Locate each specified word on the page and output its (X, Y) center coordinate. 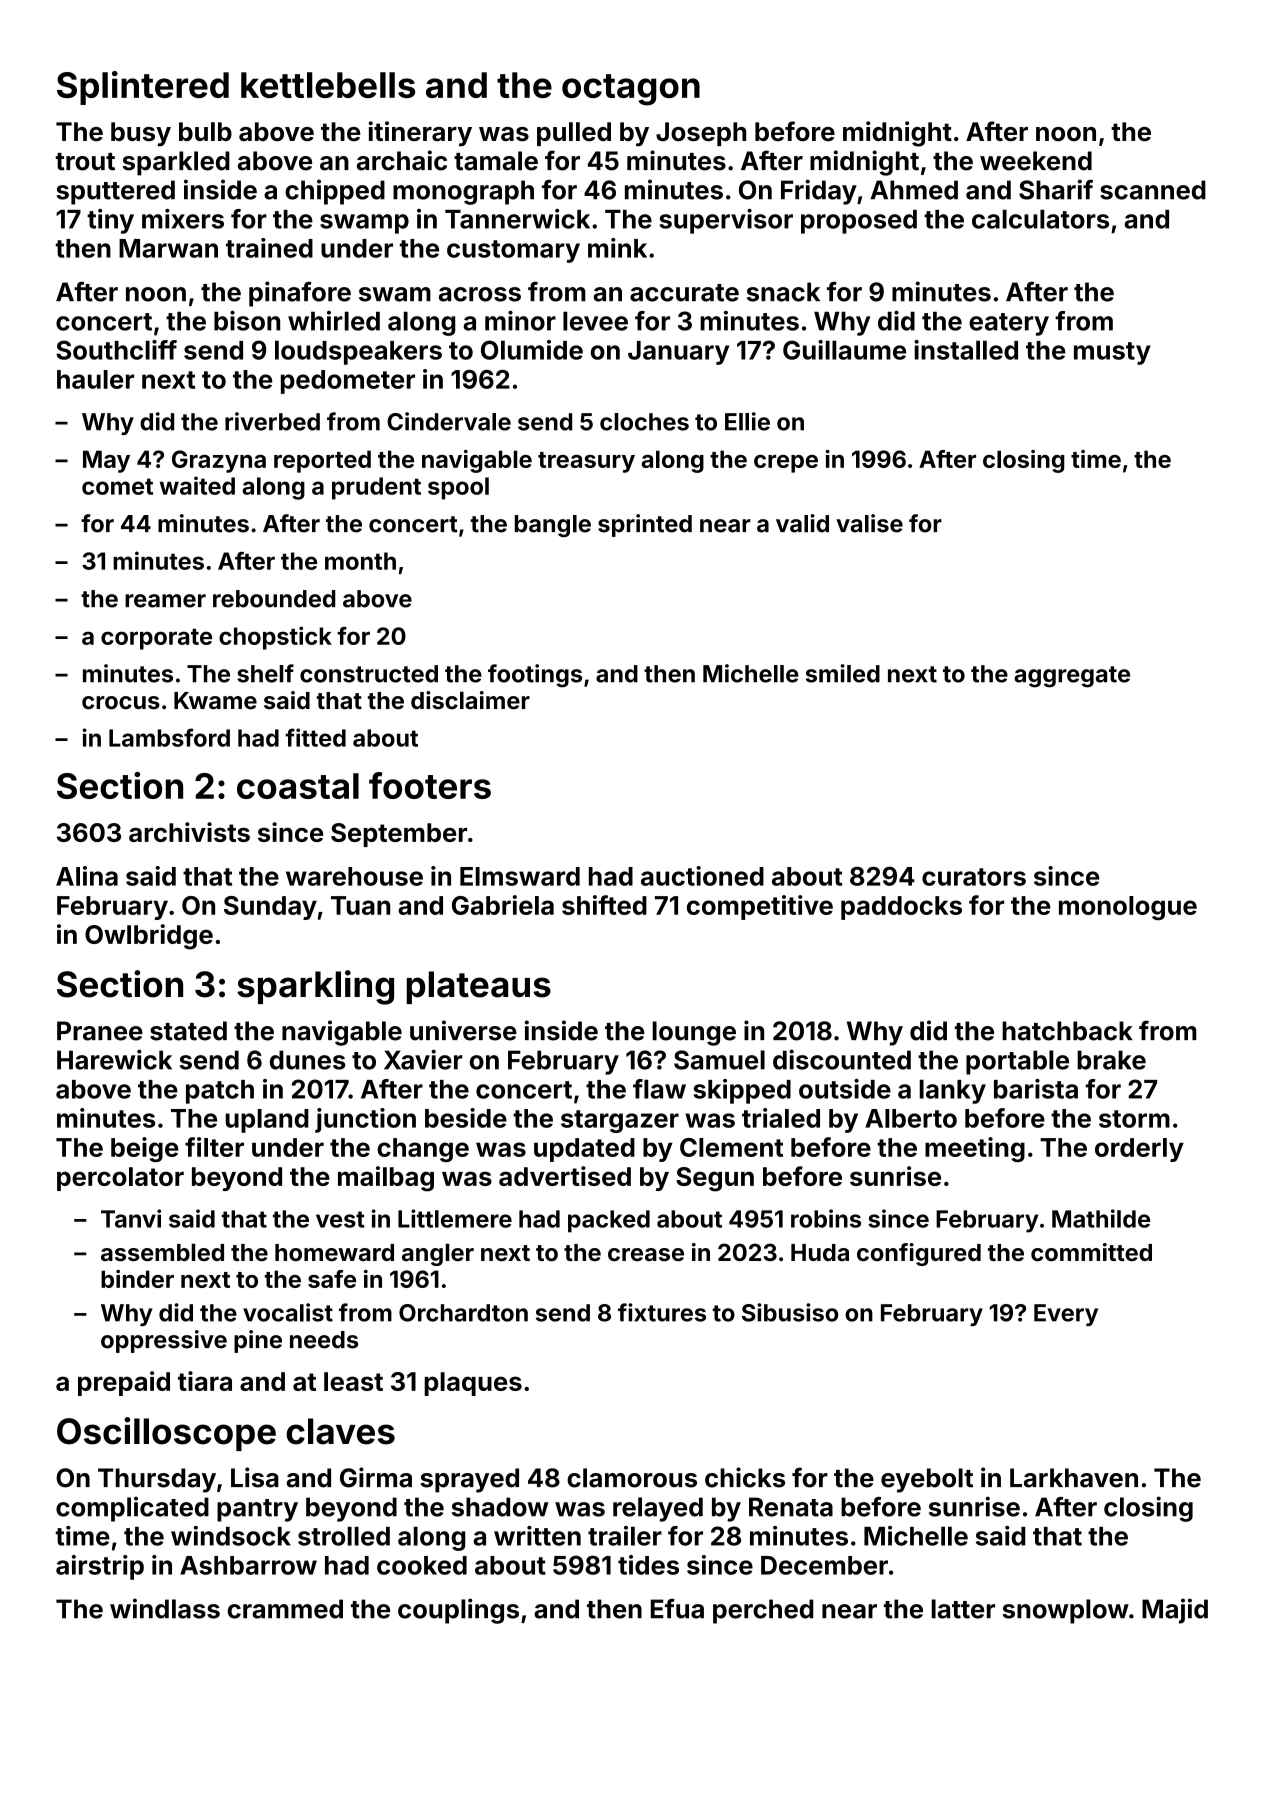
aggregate (1072, 677)
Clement (731, 1147)
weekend (1036, 161)
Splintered (143, 88)
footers (430, 785)
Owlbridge (149, 937)
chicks (745, 1477)
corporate (156, 639)
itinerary (420, 134)
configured (919, 1254)
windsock (231, 1536)
